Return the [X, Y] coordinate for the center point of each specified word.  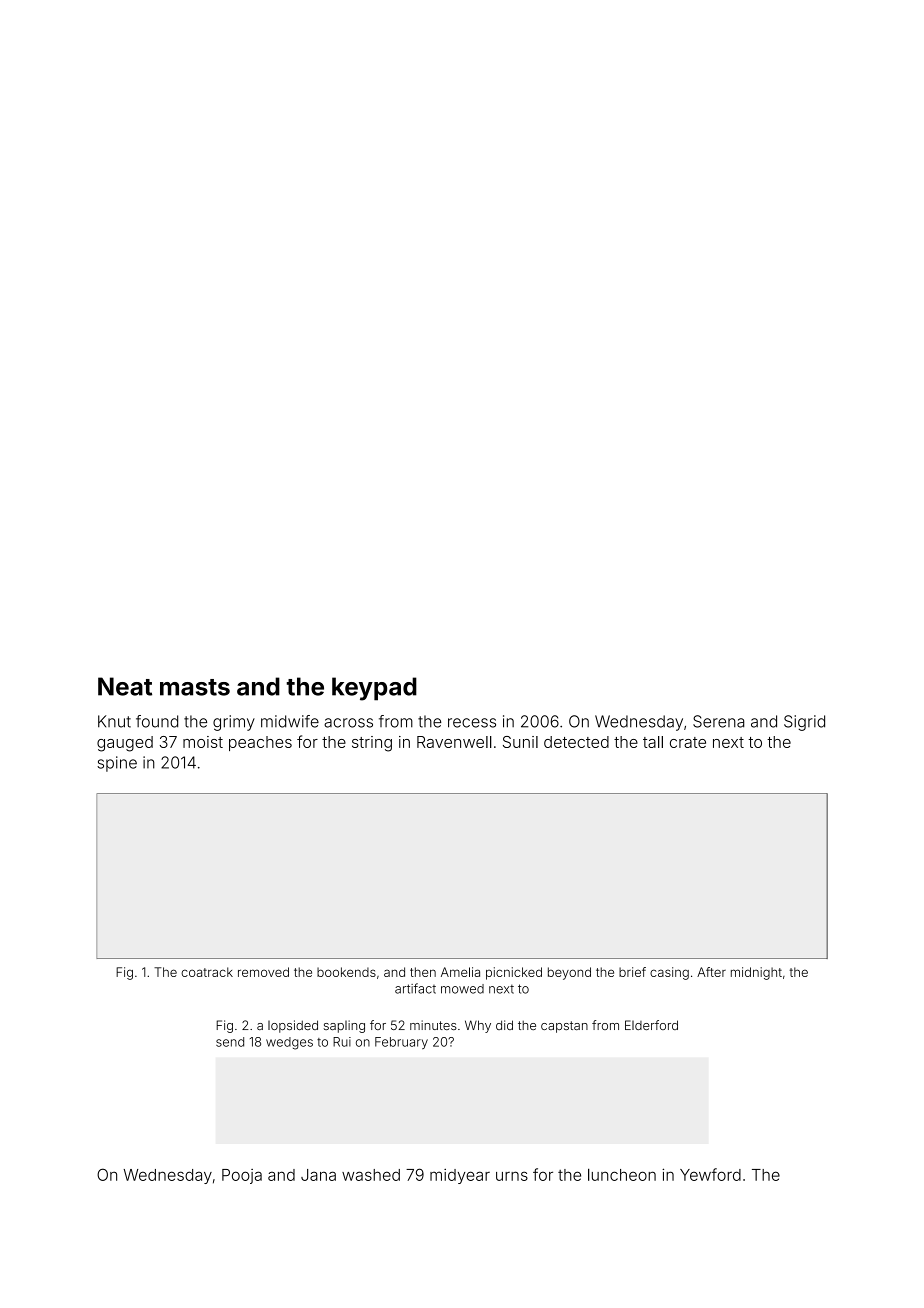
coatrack [207, 972]
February [401, 1043]
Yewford [710, 1174]
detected [576, 742]
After [711, 972]
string [372, 744]
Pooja [242, 1176]
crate [688, 742]
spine [117, 764]
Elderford [651, 1025]
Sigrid [804, 723]
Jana [318, 1175]
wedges [289, 1043]
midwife [290, 721]
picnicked [514, 973]
